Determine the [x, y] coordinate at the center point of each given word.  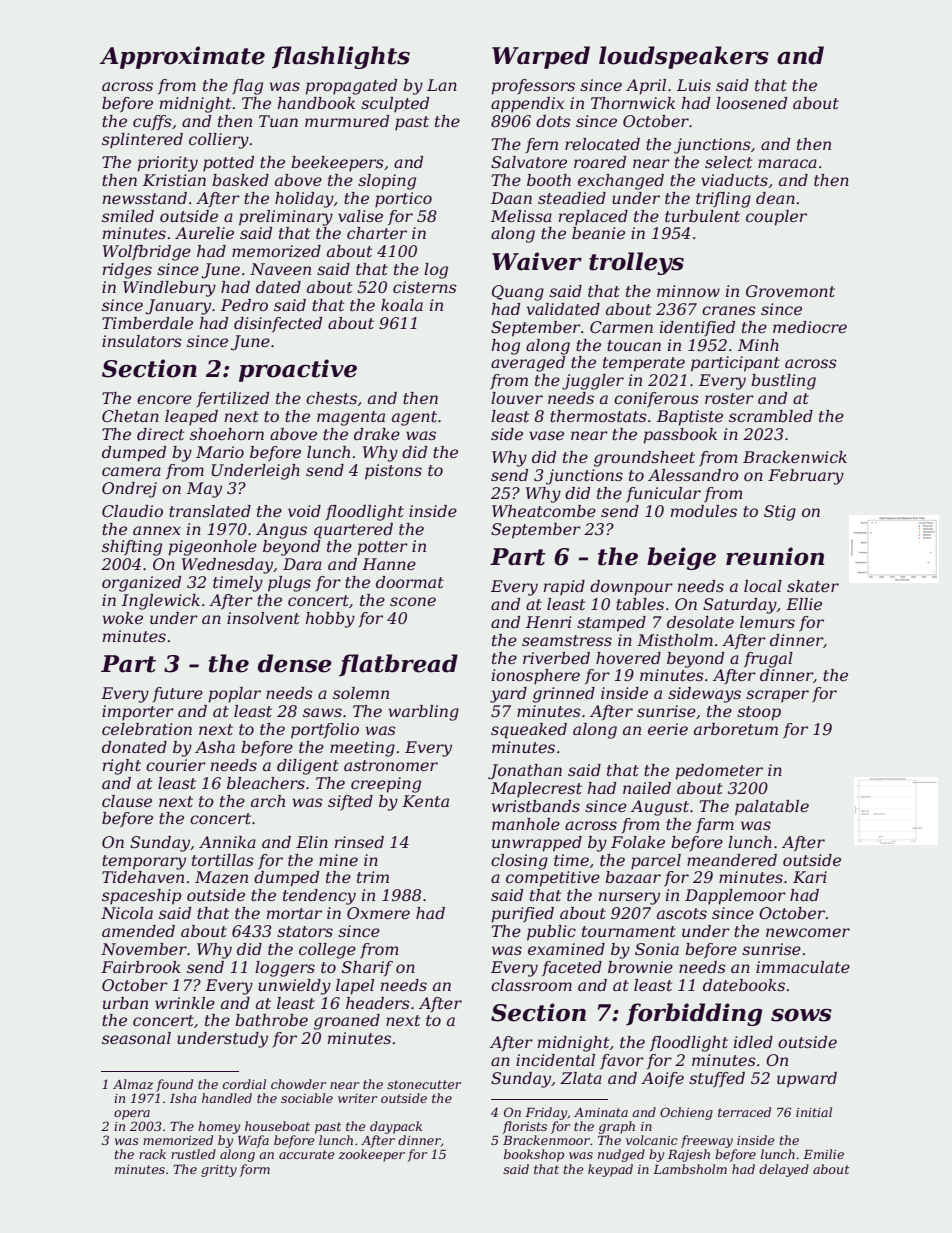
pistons [393, 472]
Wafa [253, 1141]
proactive [298, 370]
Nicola [127, 913]
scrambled [771, 416]
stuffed [717, 1080]
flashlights [341, 57]
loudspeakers [684, 57]
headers [378, 1003]
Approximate [182, 57]
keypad [610, 1170]
